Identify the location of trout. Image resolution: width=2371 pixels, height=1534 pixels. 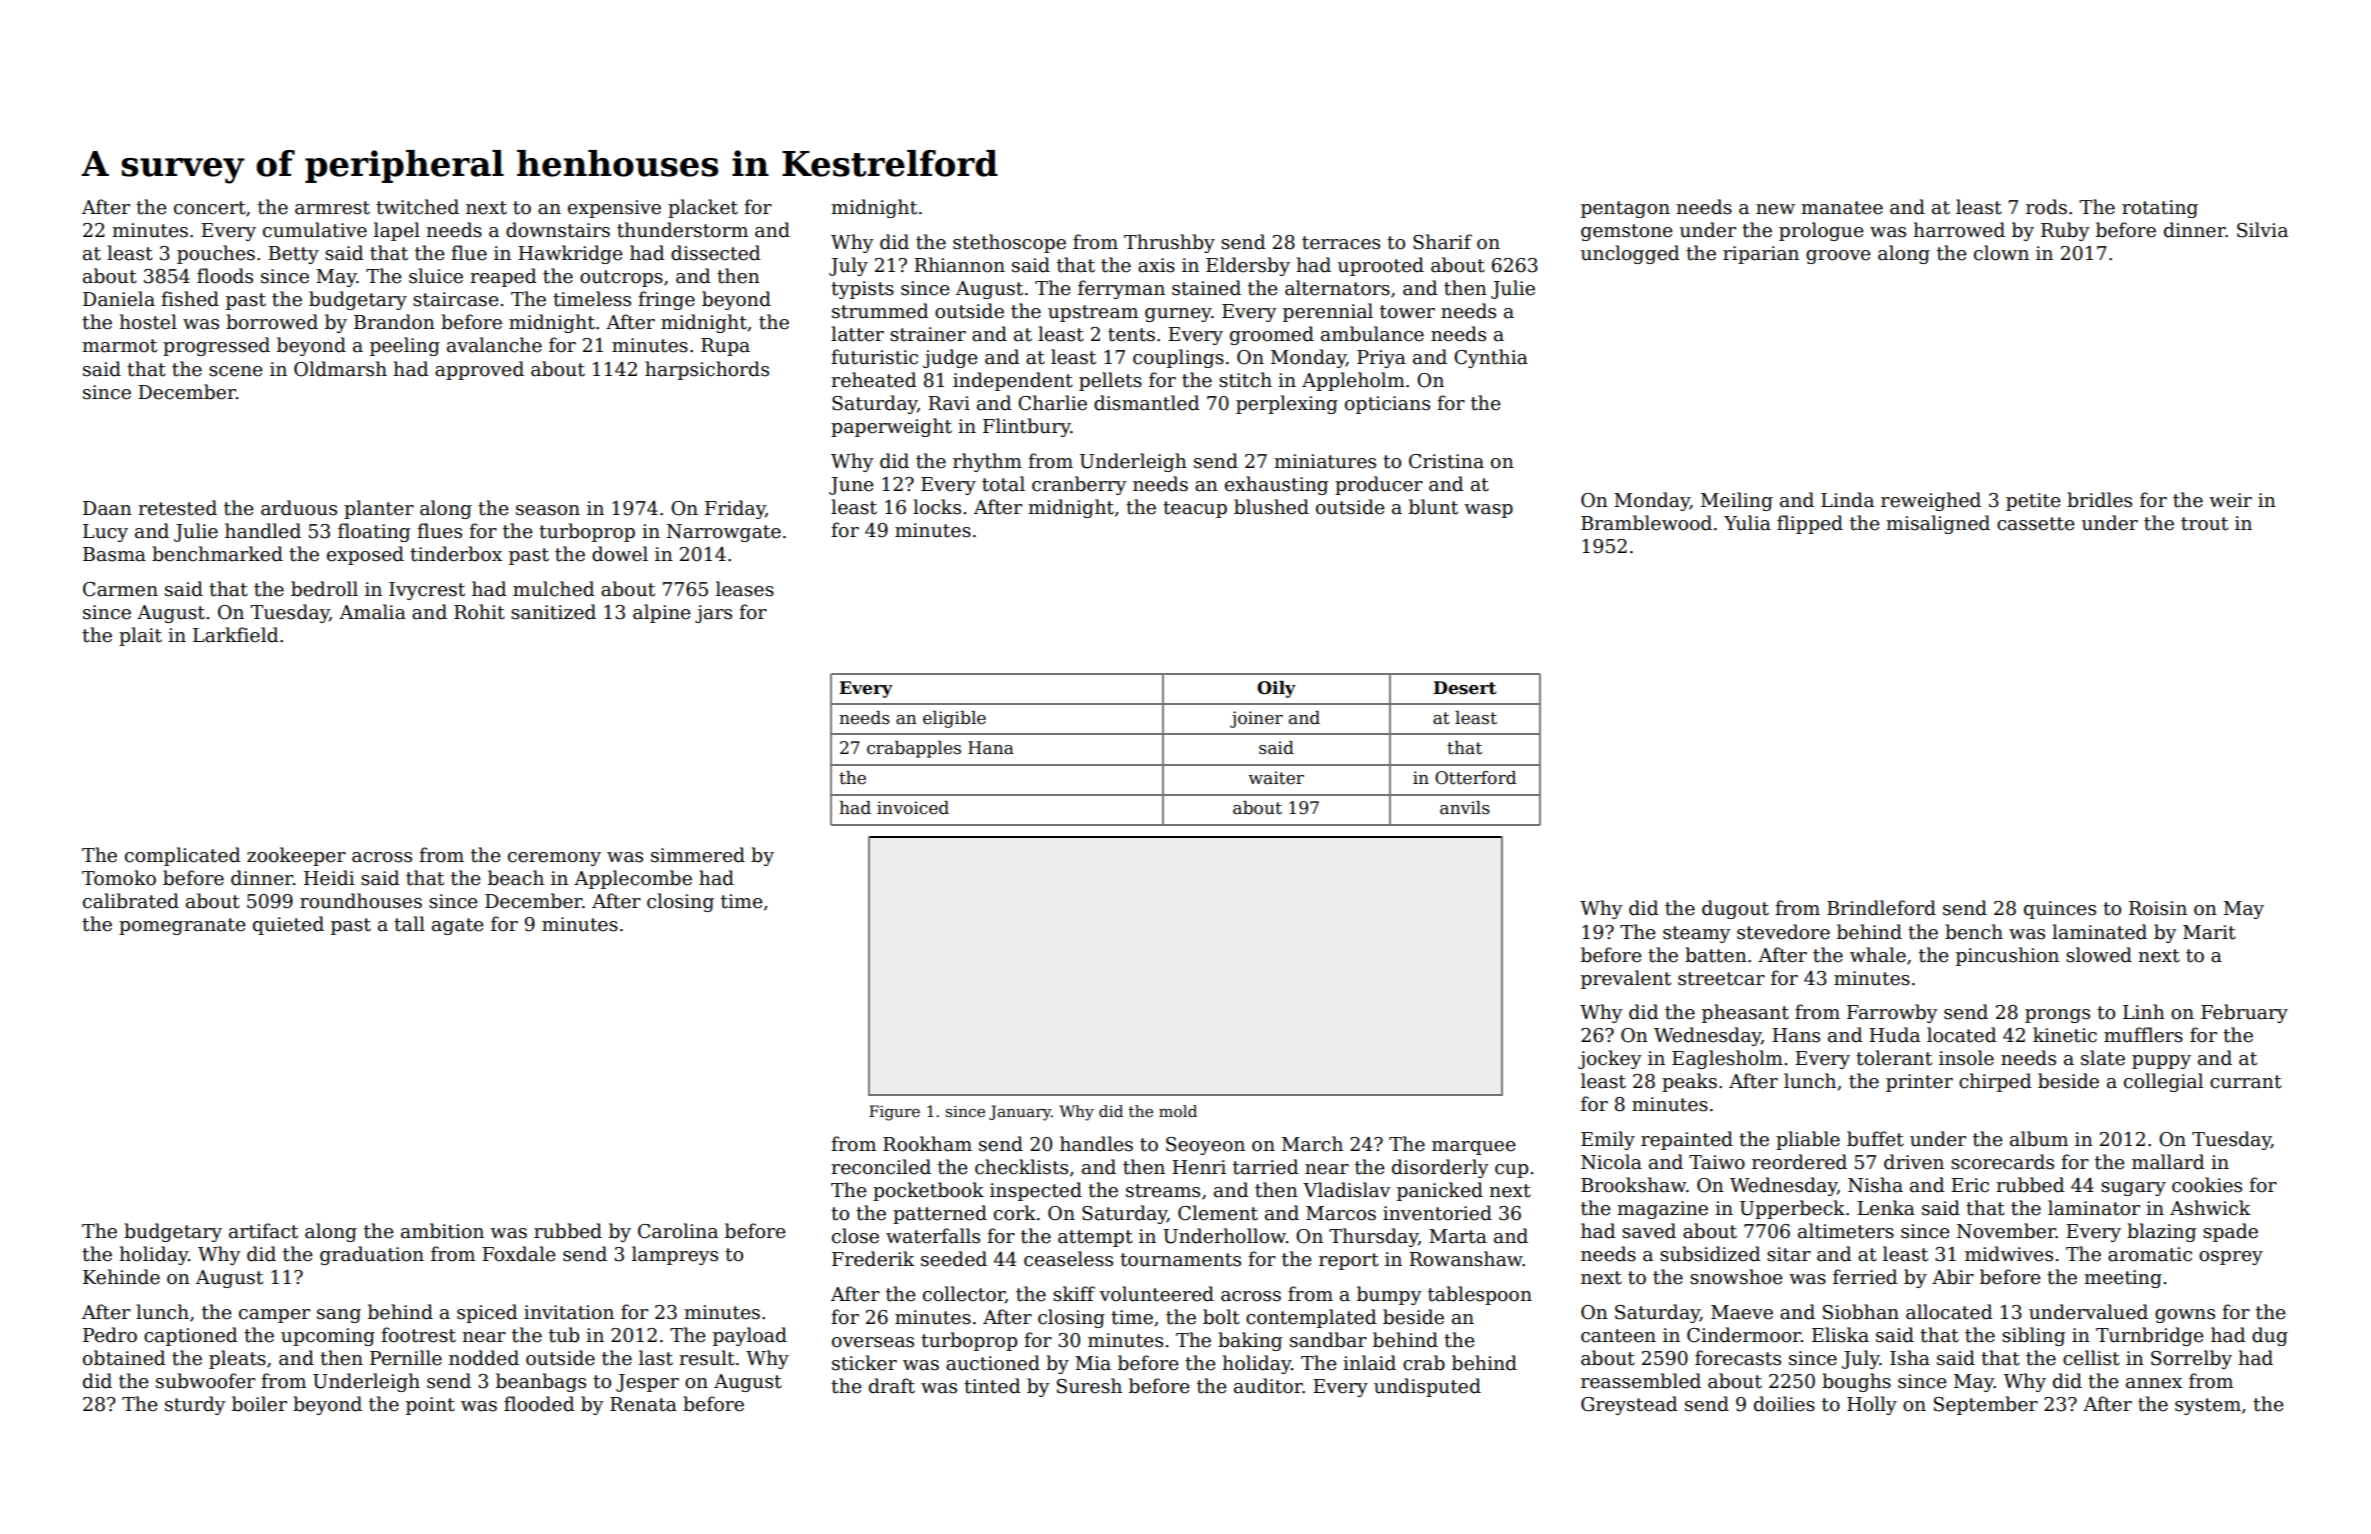
(2204, 524).
